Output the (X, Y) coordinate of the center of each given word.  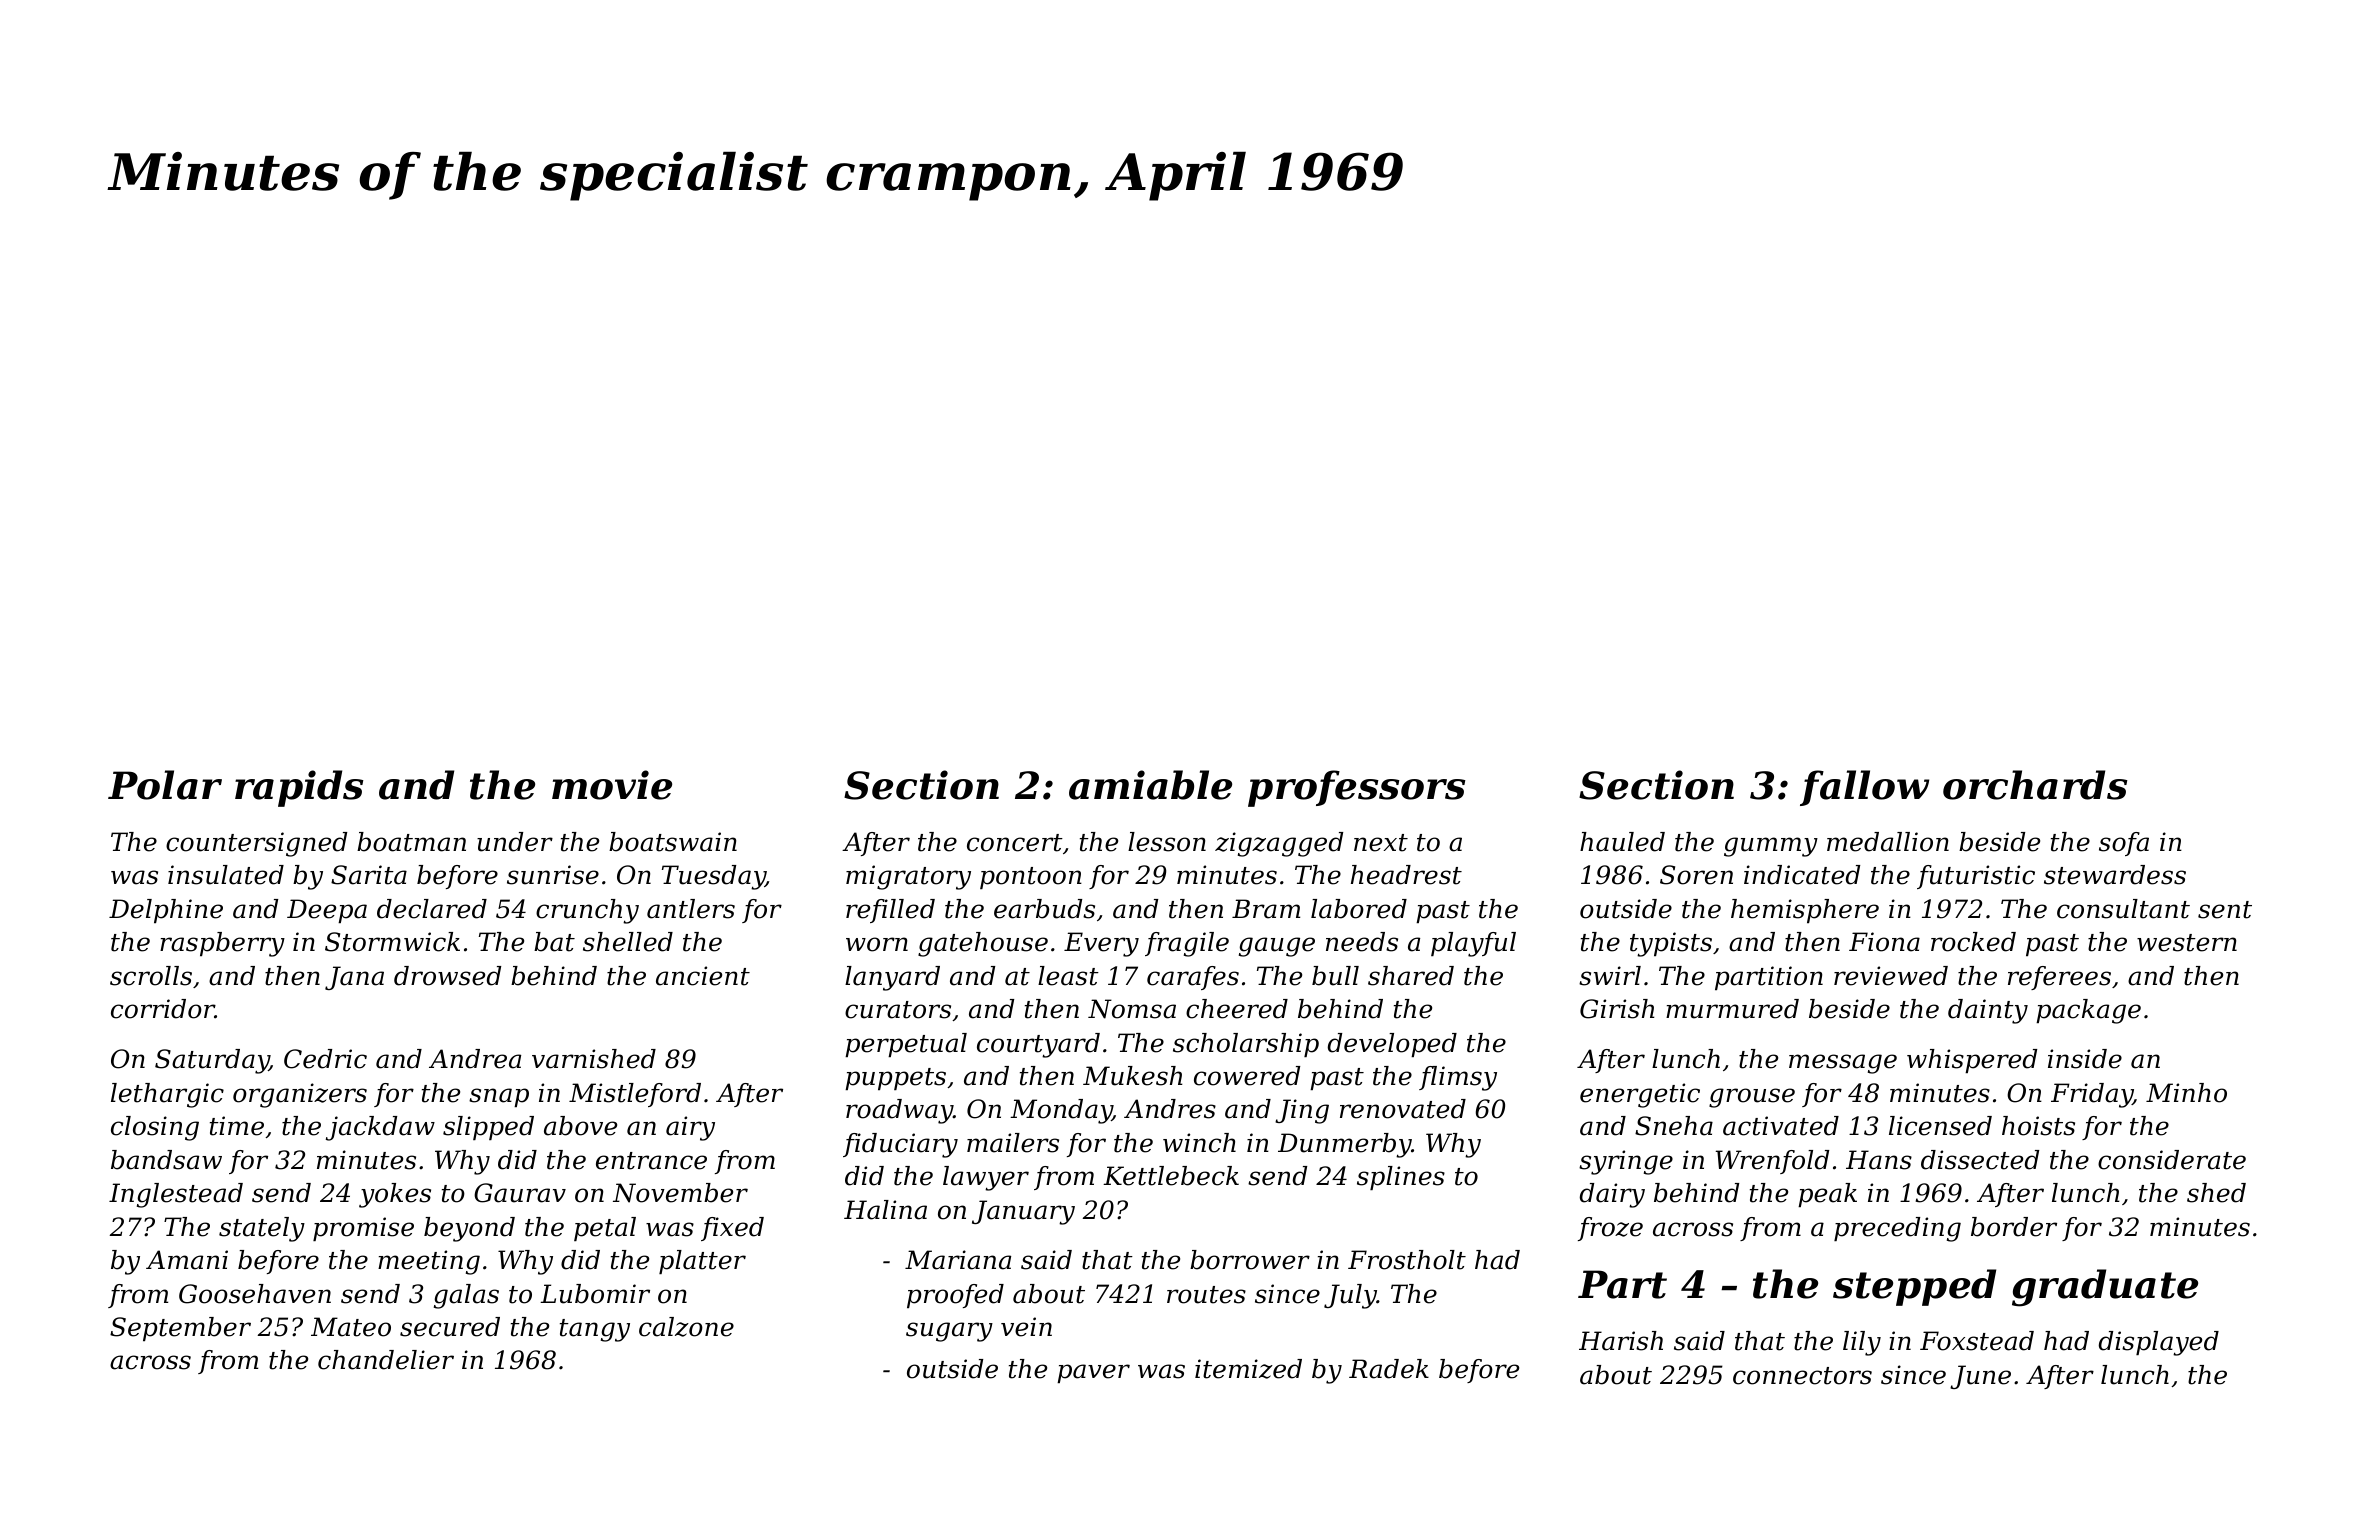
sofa (2124, 844)
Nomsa (1132, 1009)
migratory (908, 877)
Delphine (166, 911)
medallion (1888, 842)
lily (1862, 1343)
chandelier (386, 1360)
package (2088, 1011)
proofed (955, 1296)
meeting (429, 1262)
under (515, 842)
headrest (1406, 875)
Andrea (475, 1059)
